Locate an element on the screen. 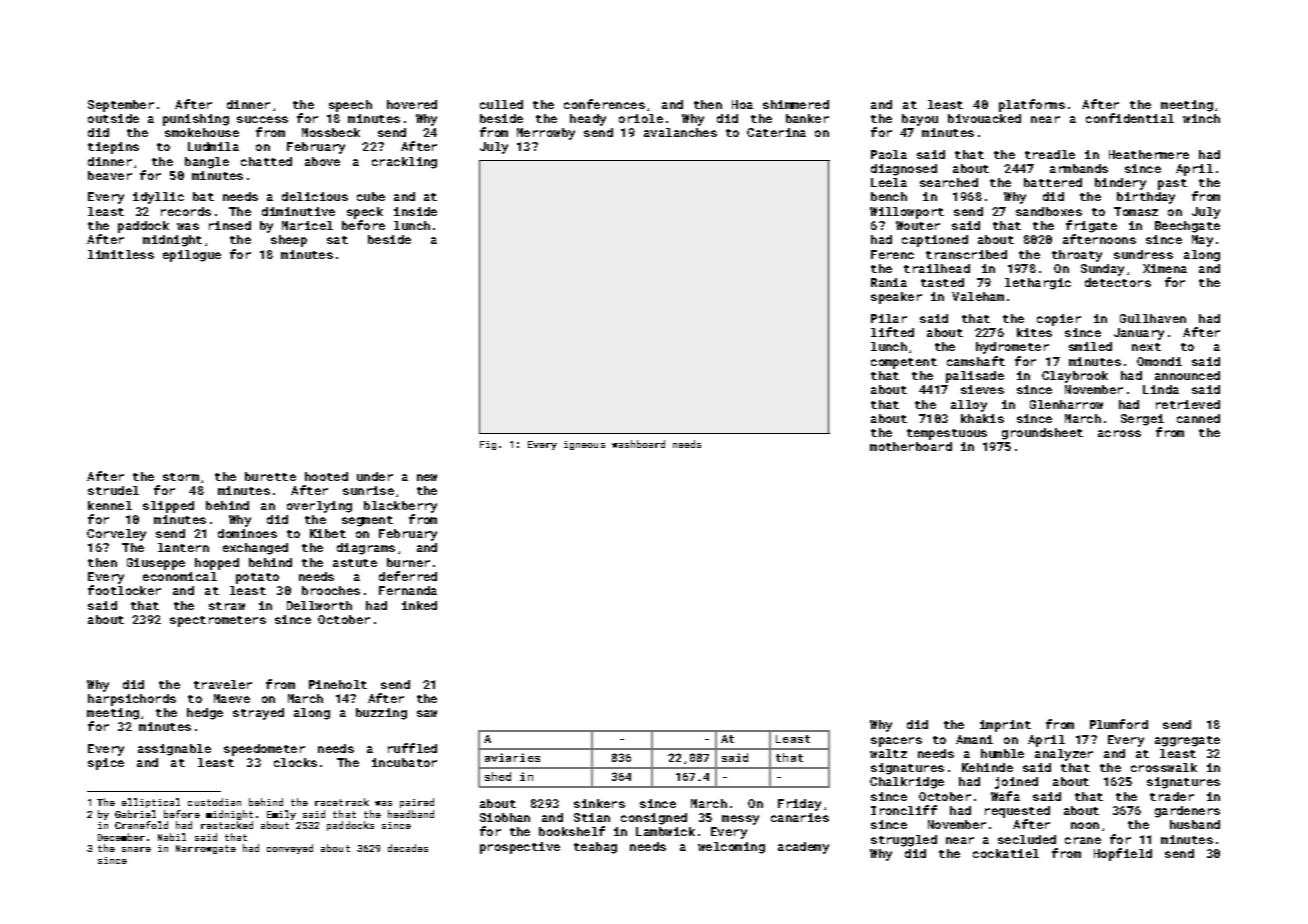 Image resolution: width=1308 pixels, height=924 pixels. Stian is located at coordinates (592, 817).
